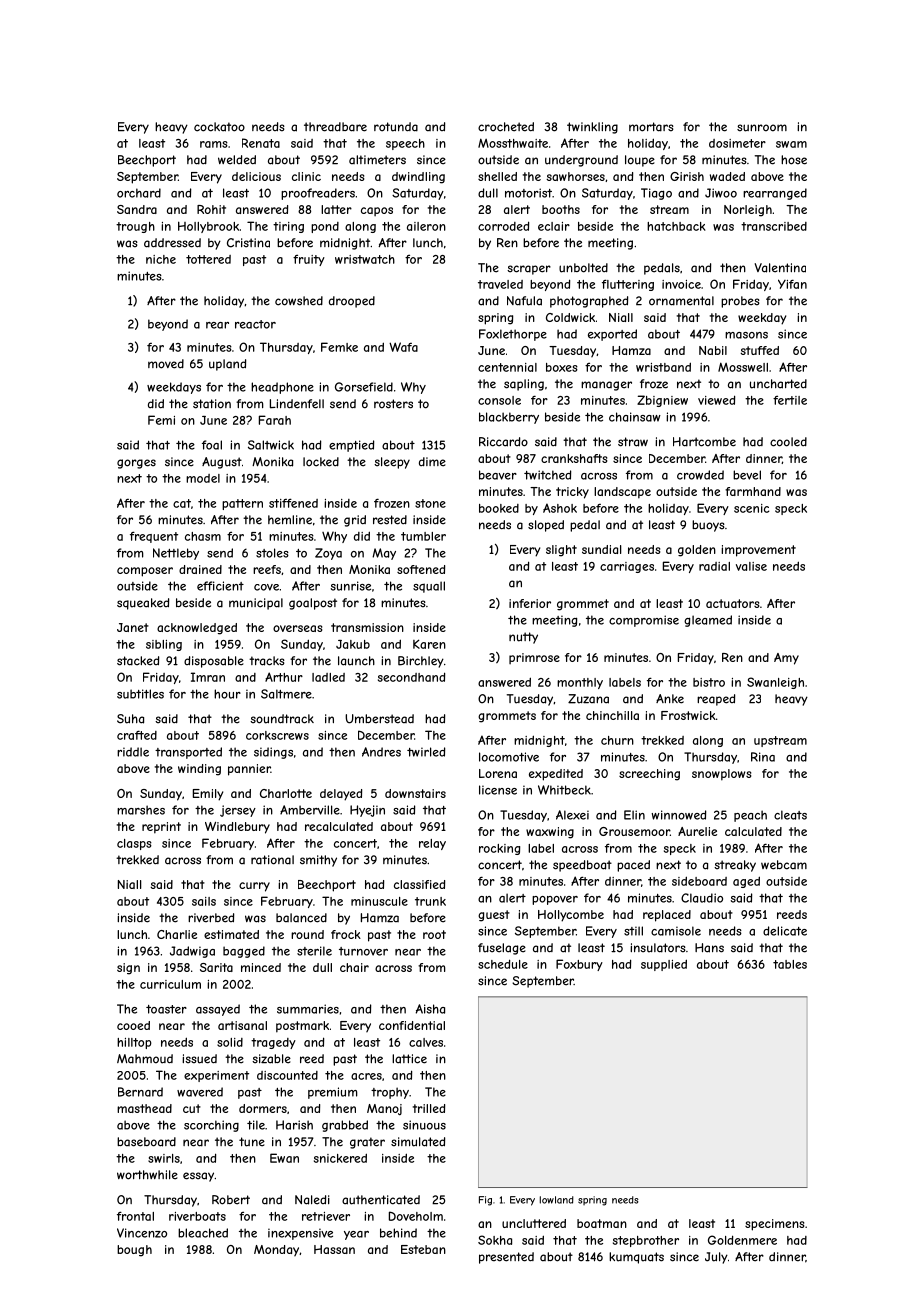 The width and height of the image is (924, 1308). I want to click on lowland, so click(557, 1200).
